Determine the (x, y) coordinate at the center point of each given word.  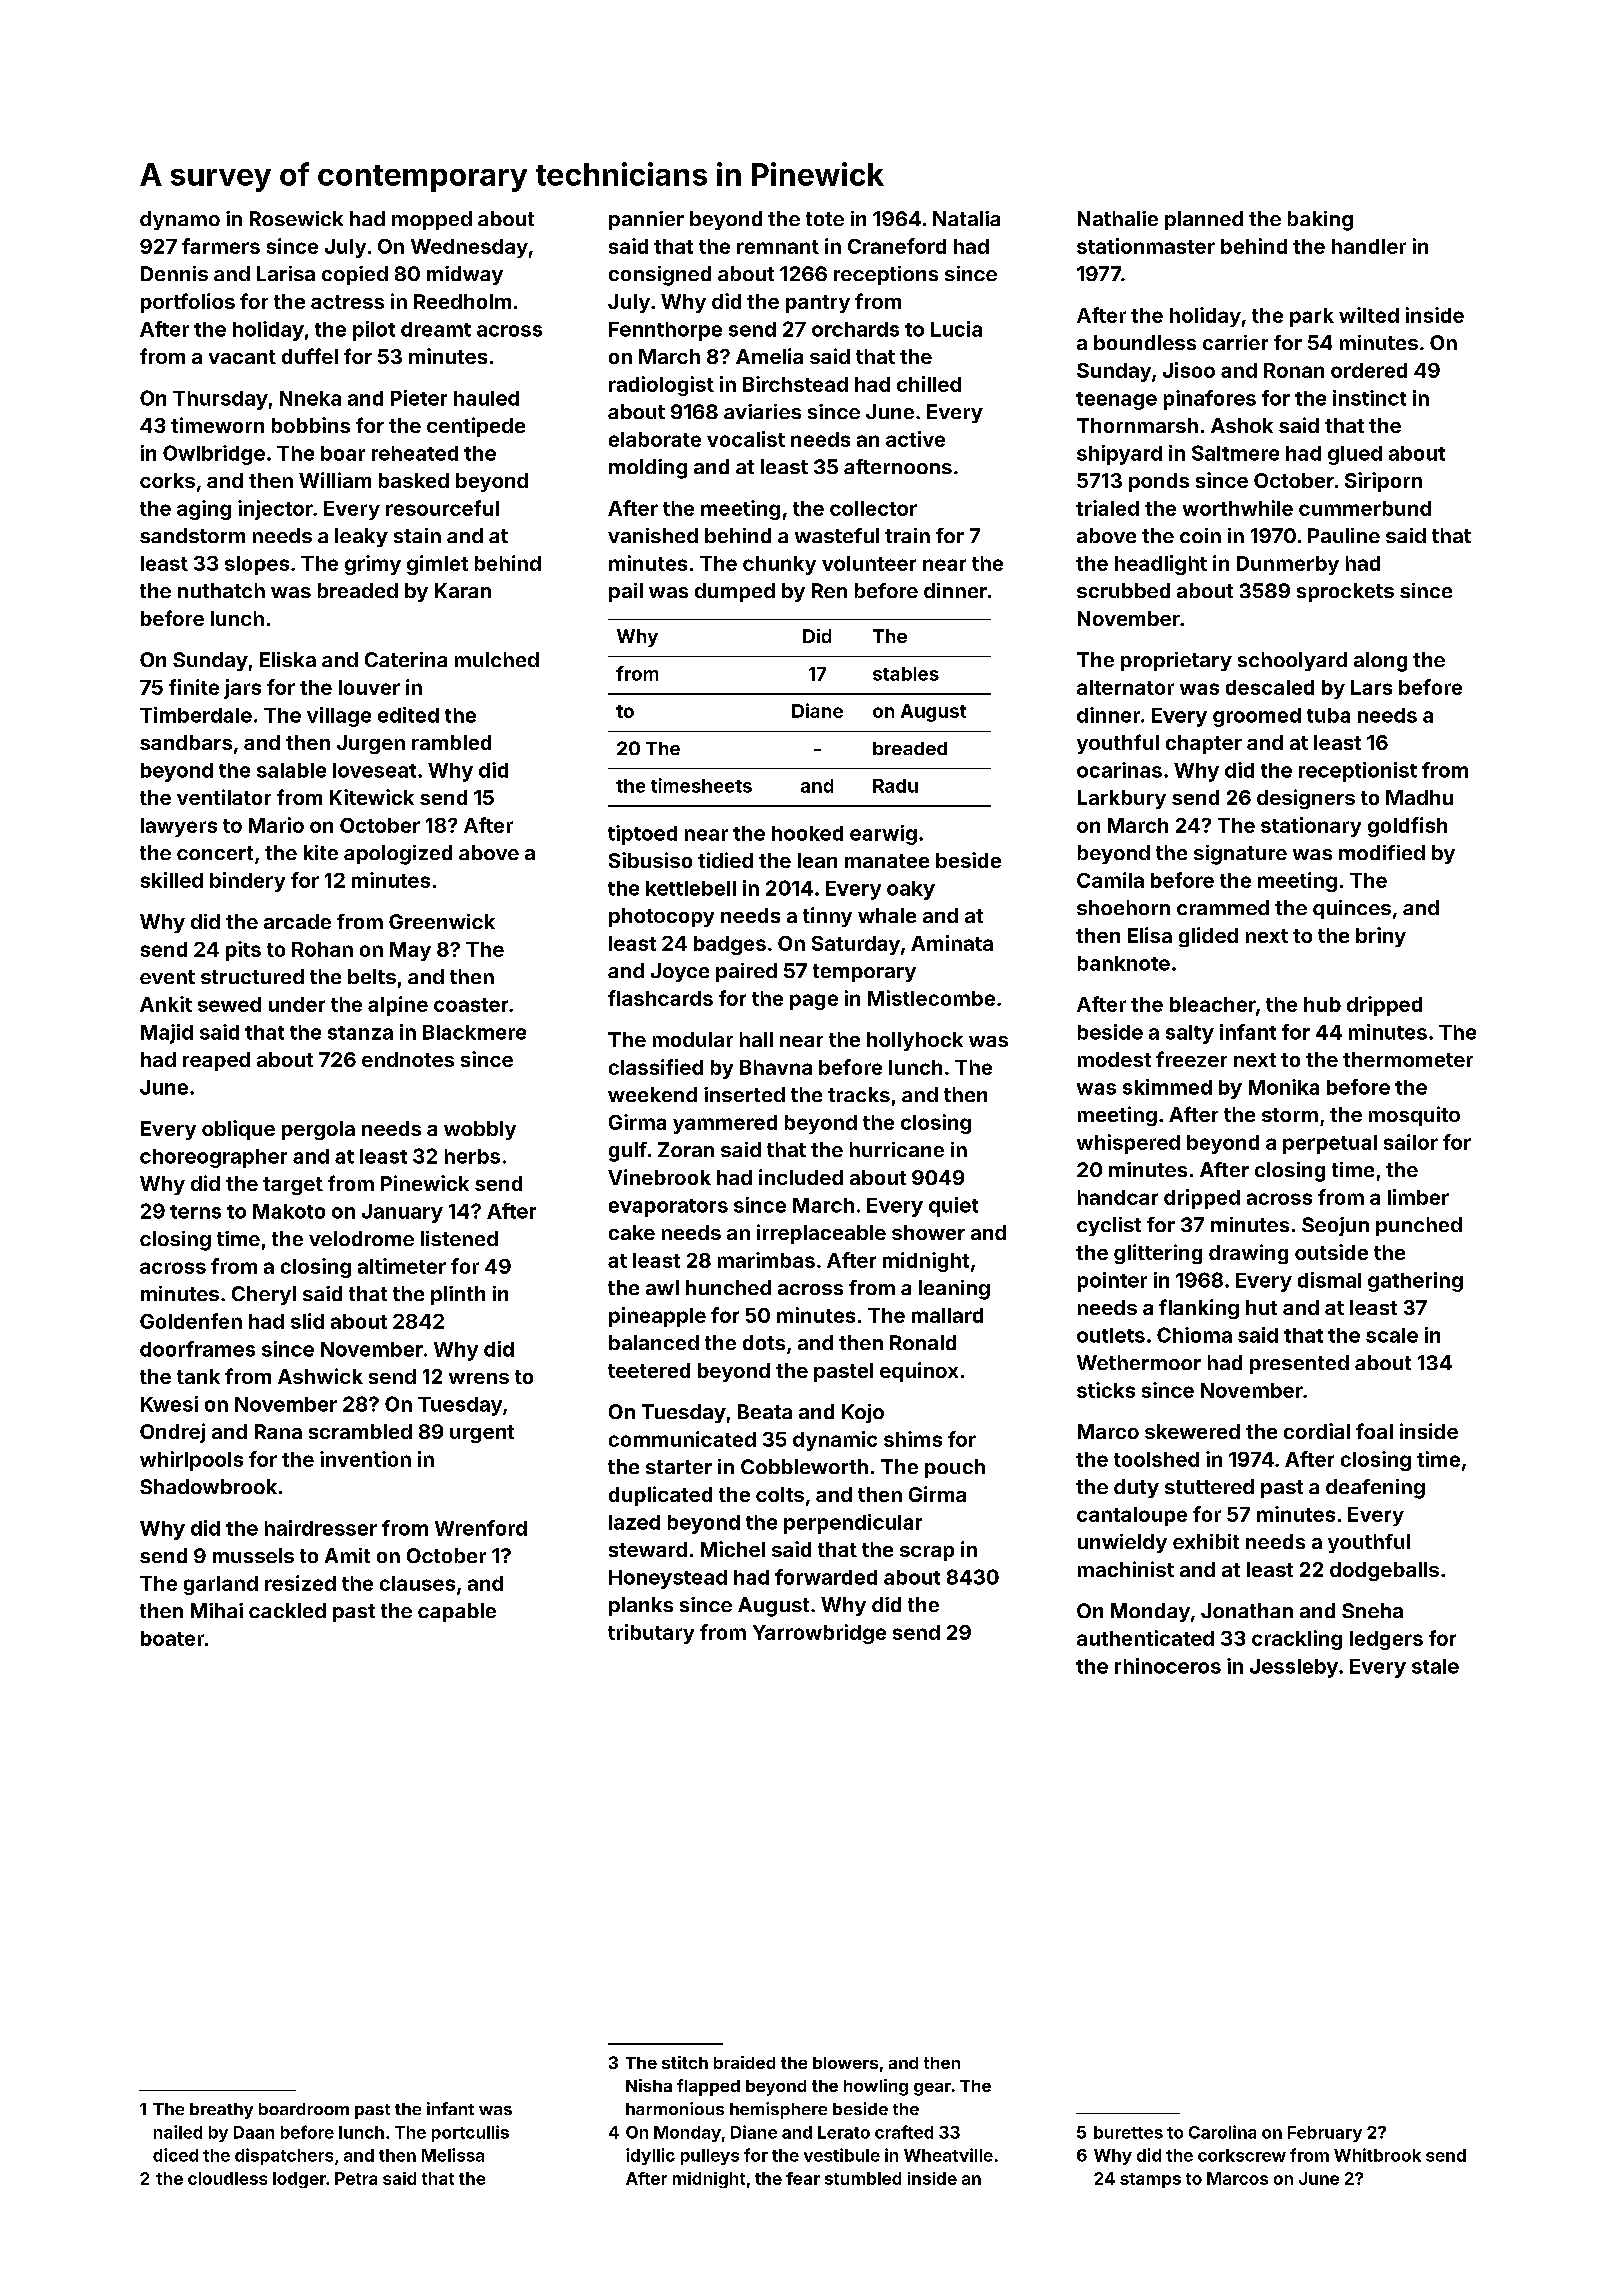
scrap (927, 1553)
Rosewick (296, 218)
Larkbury (1122, 799)
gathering (1415, 1282)
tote (825, 219)
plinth (458, 1295)
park (1312, 317)
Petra (356, 2178)
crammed (1223, 907)
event (167, 977)
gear (932, 2089)
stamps (1150, 2180)
